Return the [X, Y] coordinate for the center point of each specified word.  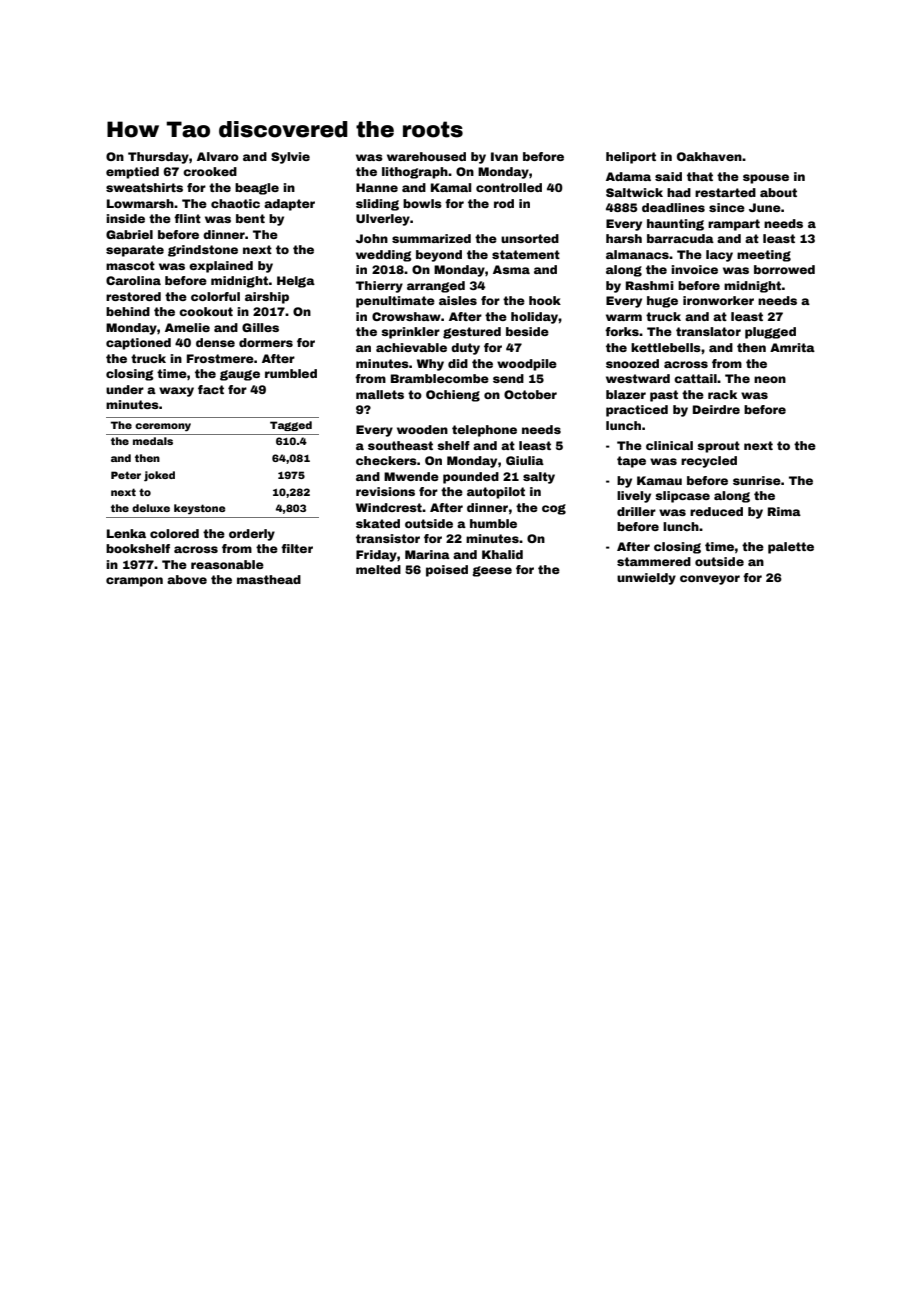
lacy [719, 256]
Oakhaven [709, 156]
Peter [126, 475]
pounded [471, 478]
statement [526, 254]
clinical [669, 445]
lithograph [415, 173]
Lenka [126, 533]
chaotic [235, 203]
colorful [215, 296]
